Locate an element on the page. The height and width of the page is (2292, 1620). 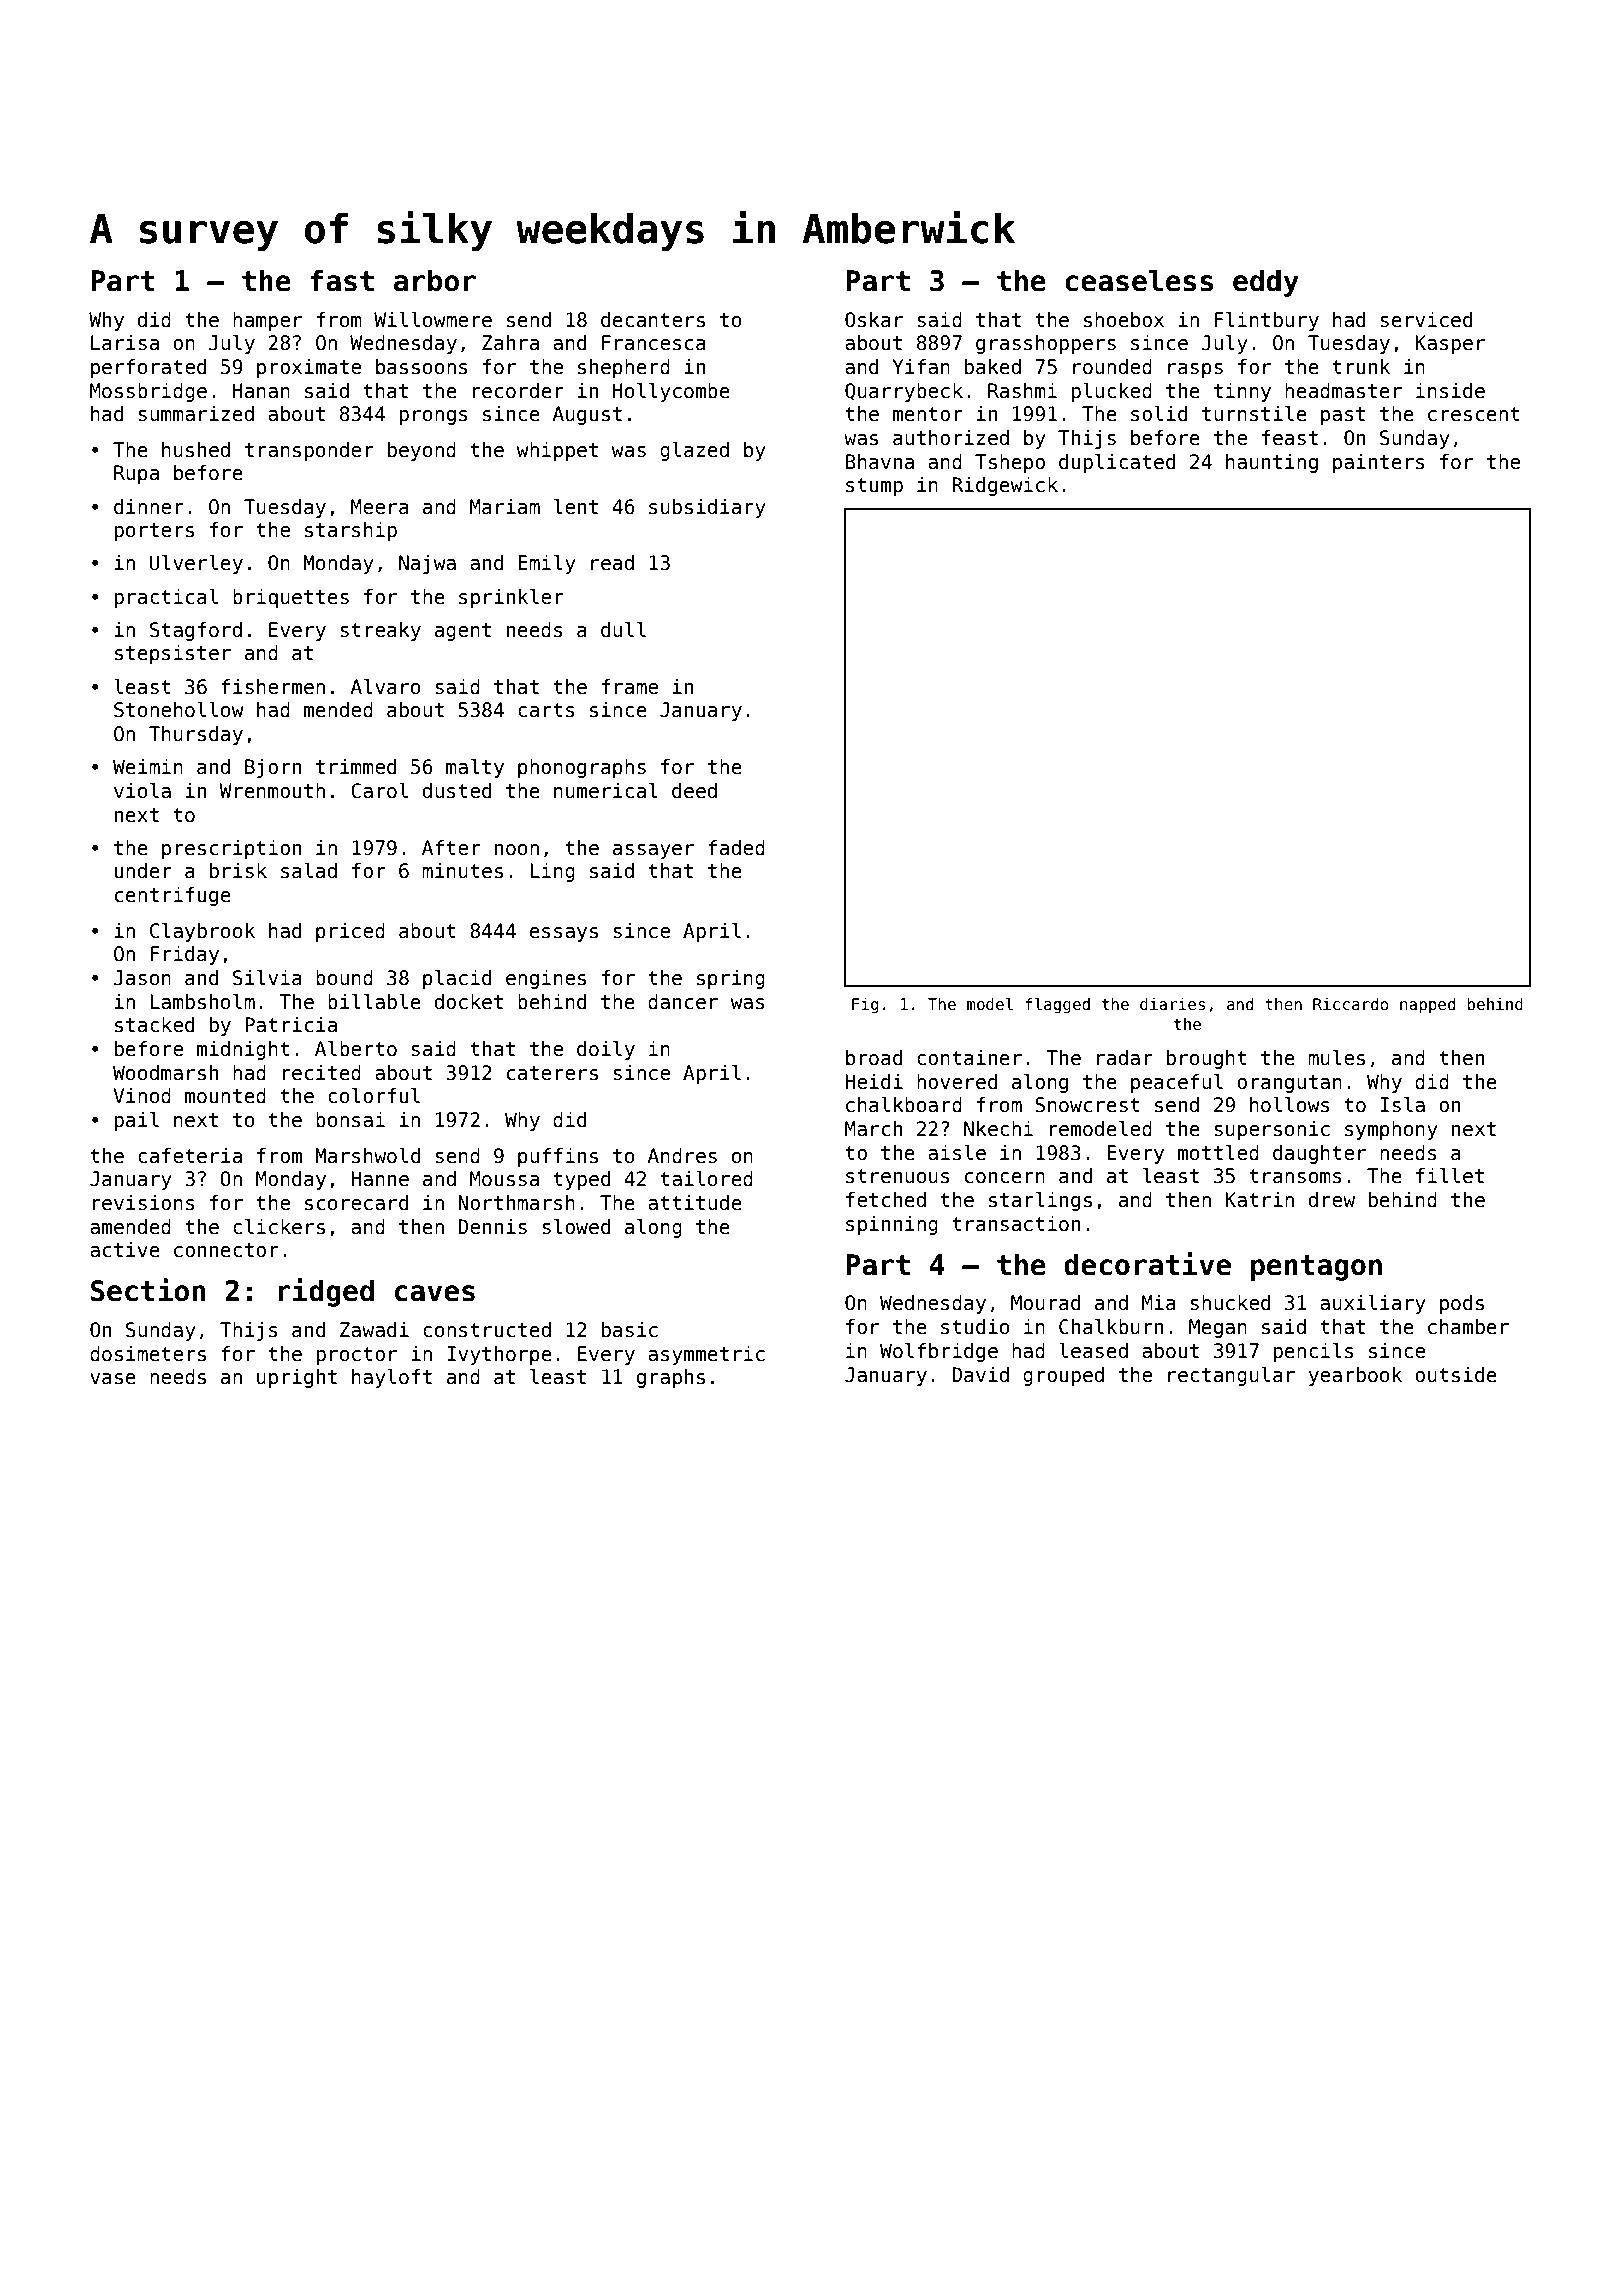
essays is located at coordinates (564, 934).
